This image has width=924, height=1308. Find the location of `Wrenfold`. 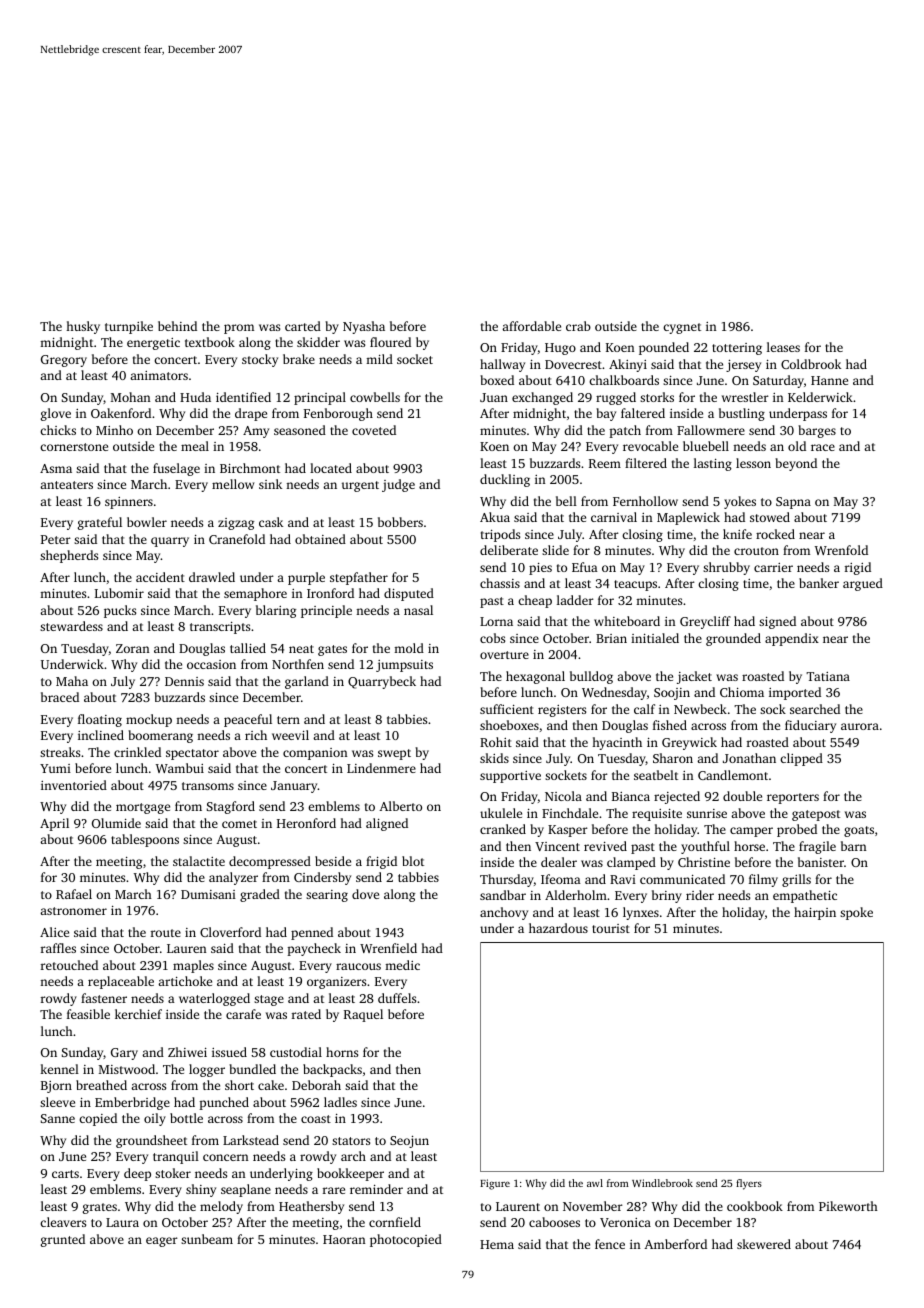

Wrenfold is located at coordinates (841, 550).
